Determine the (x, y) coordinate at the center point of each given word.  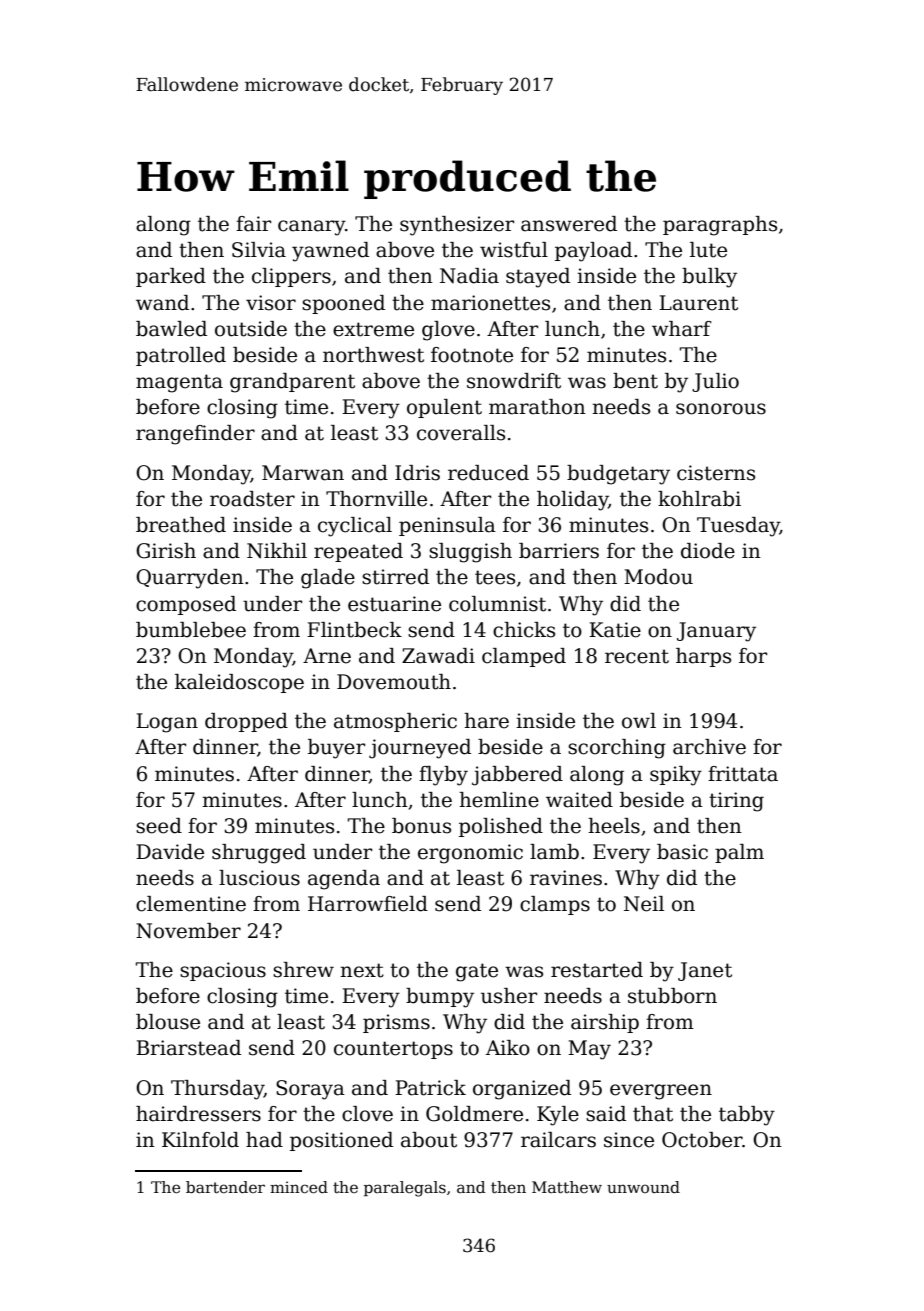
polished (501, 827)
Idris (417, 473)
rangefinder (195, 435)
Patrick (430, 1088)
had (264, 1140)
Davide (170, 852)
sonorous (721, 409)
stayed (538, 278)
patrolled (181, 356)
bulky (709, 278)
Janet (705, 971)
